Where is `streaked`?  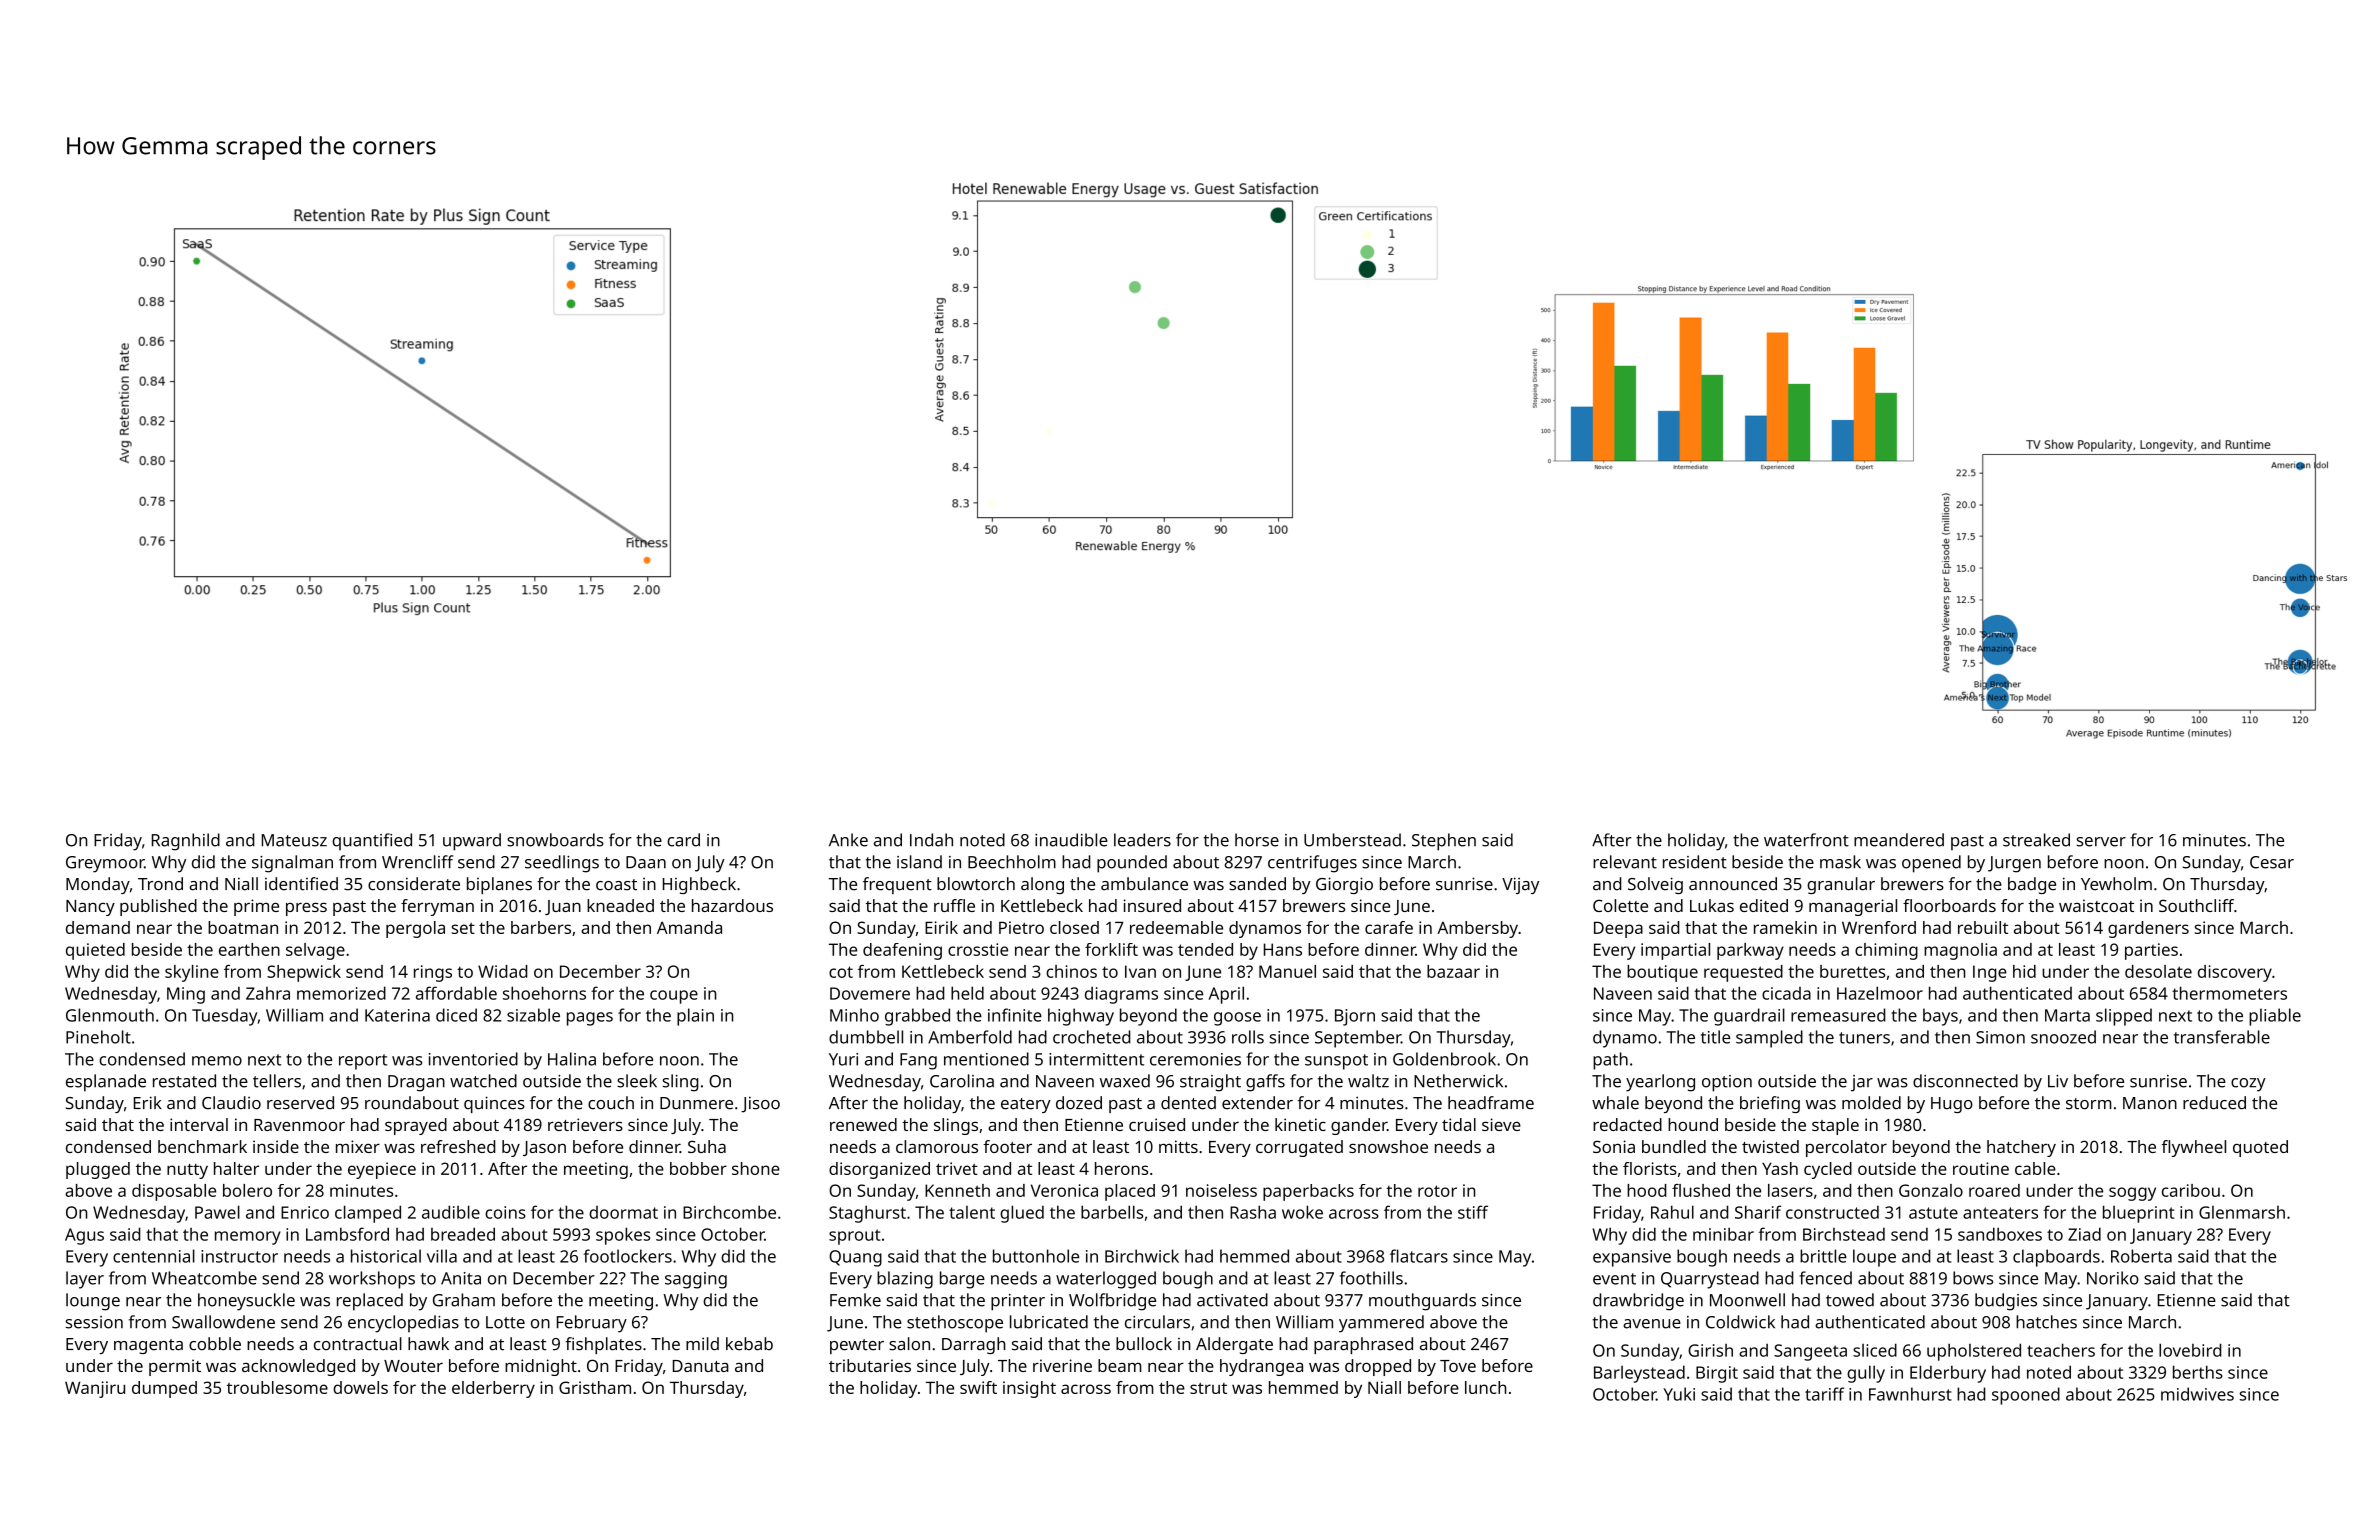 streaked is located at coordinates (2036, 840).
